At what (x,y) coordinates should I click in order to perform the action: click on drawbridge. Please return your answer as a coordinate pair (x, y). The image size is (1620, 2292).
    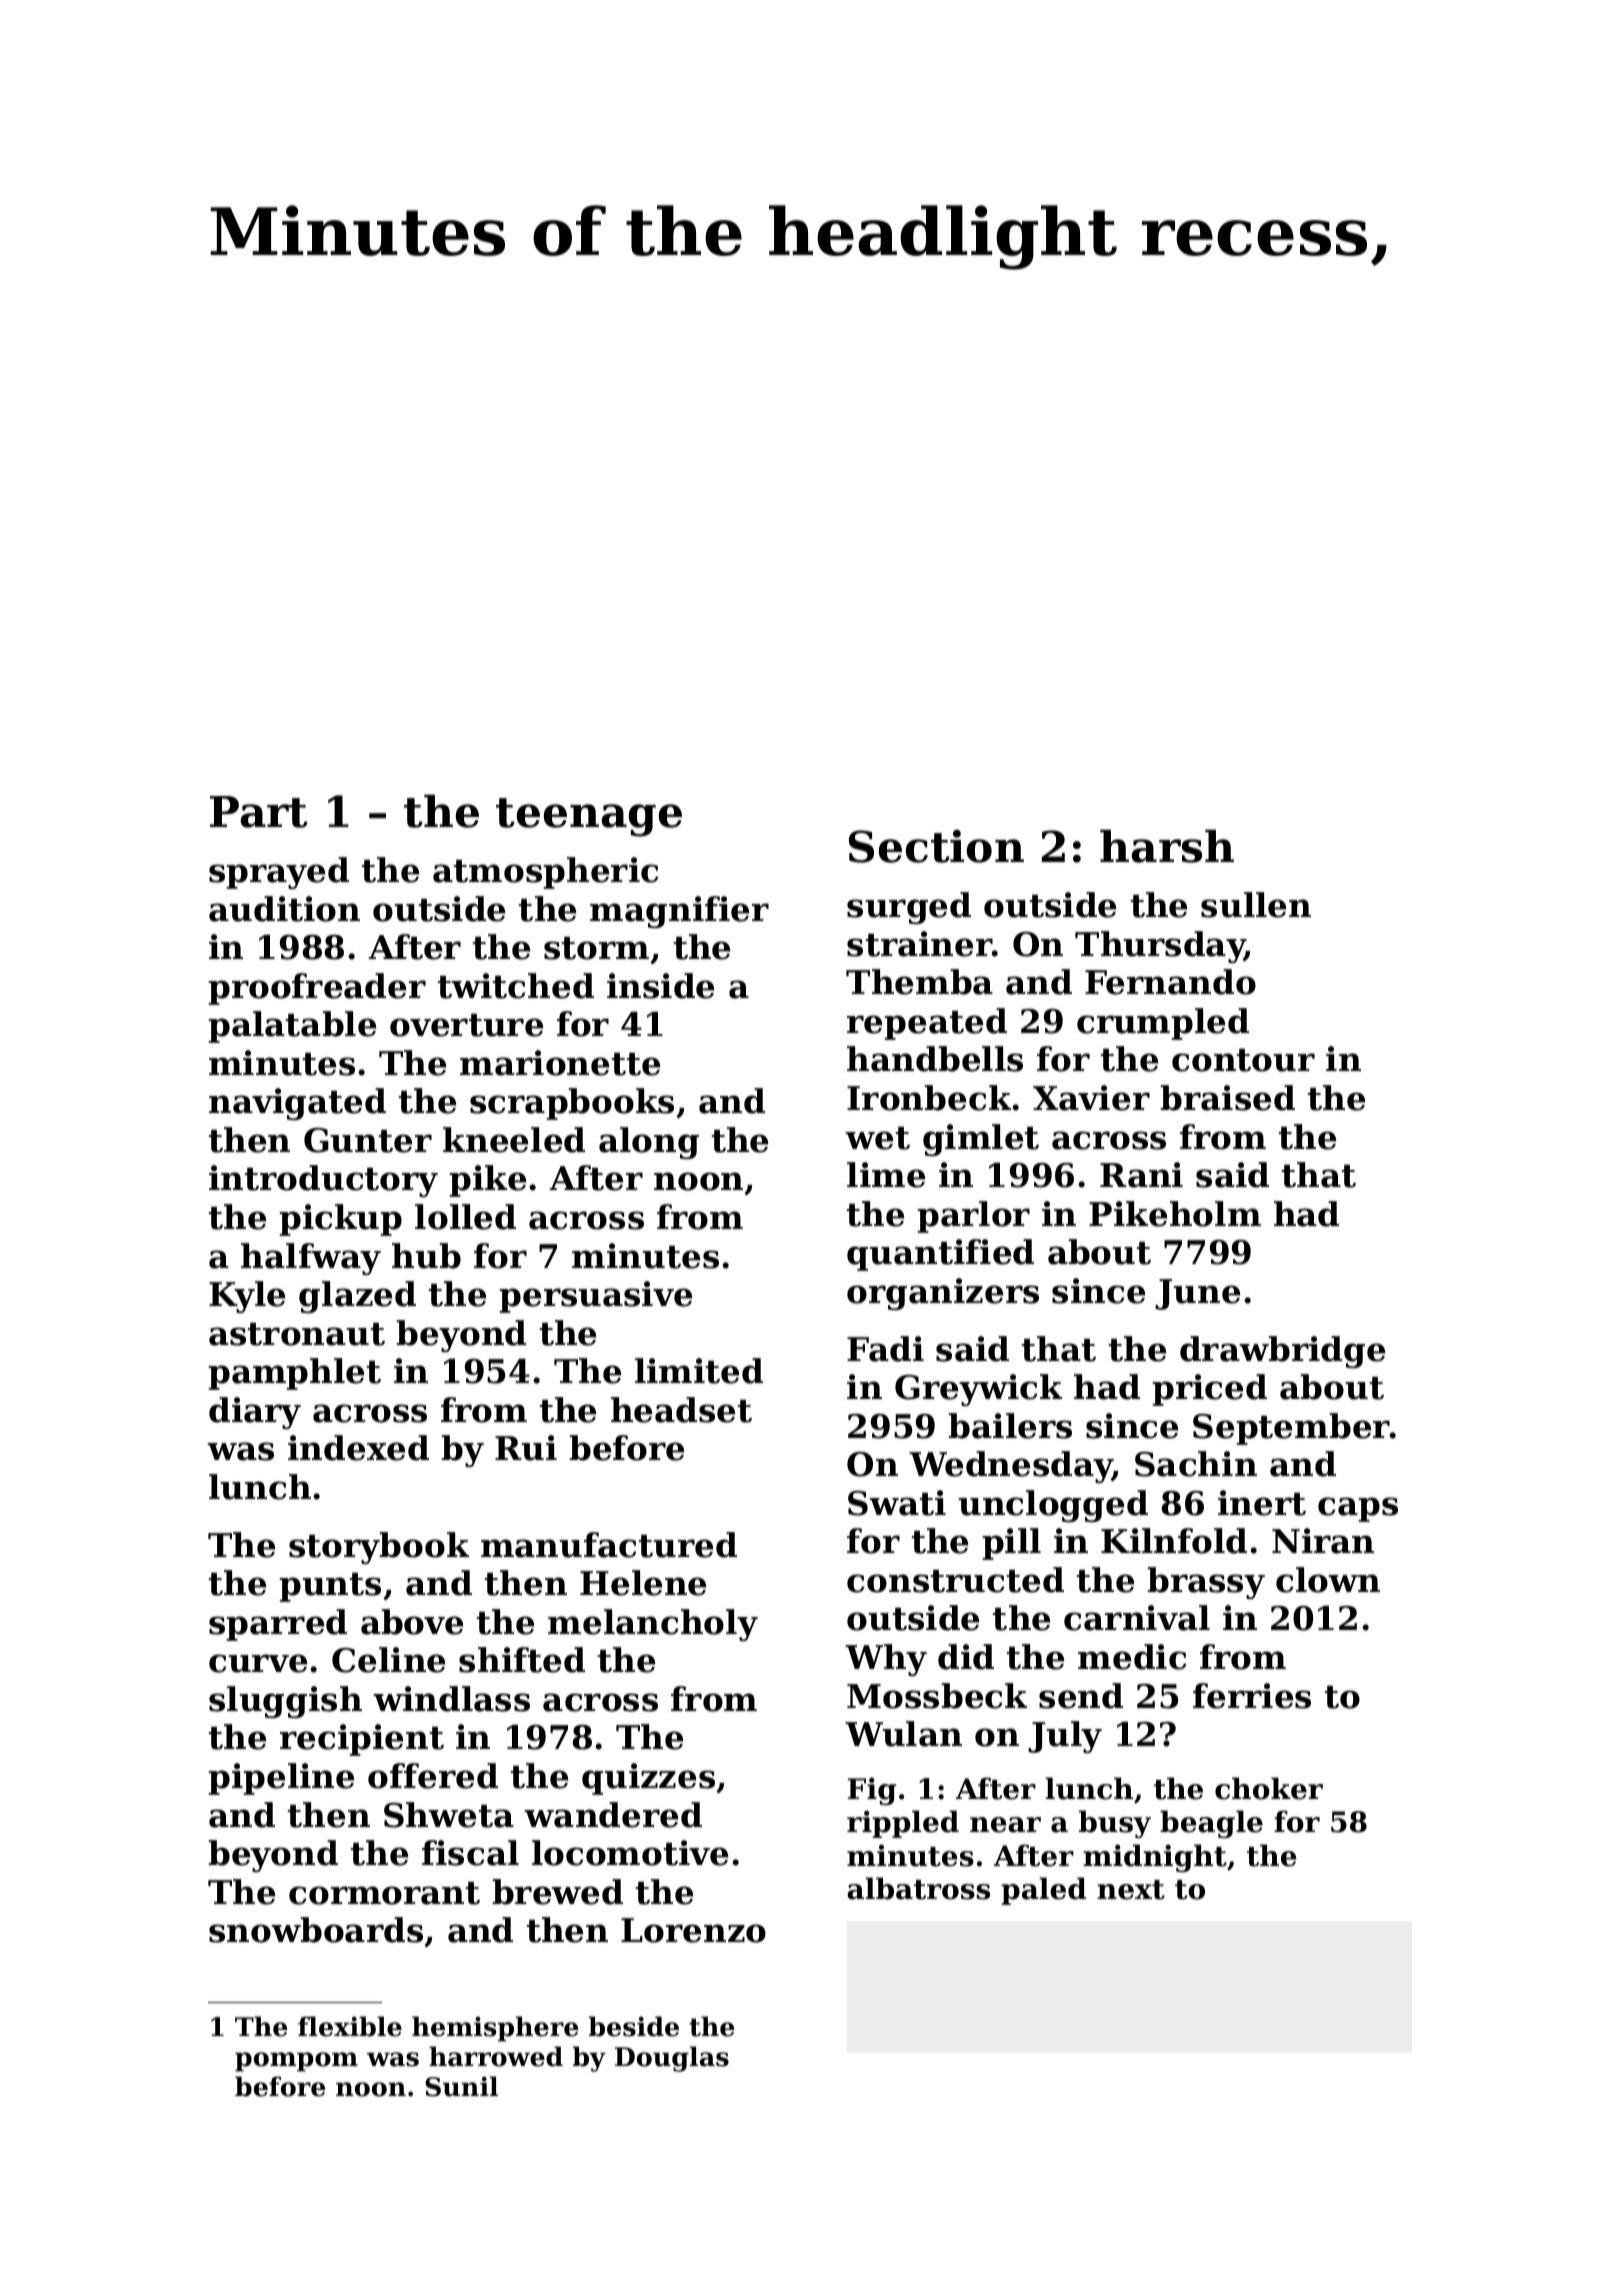
    Looking at the image, I should click on (1282, 1352).
